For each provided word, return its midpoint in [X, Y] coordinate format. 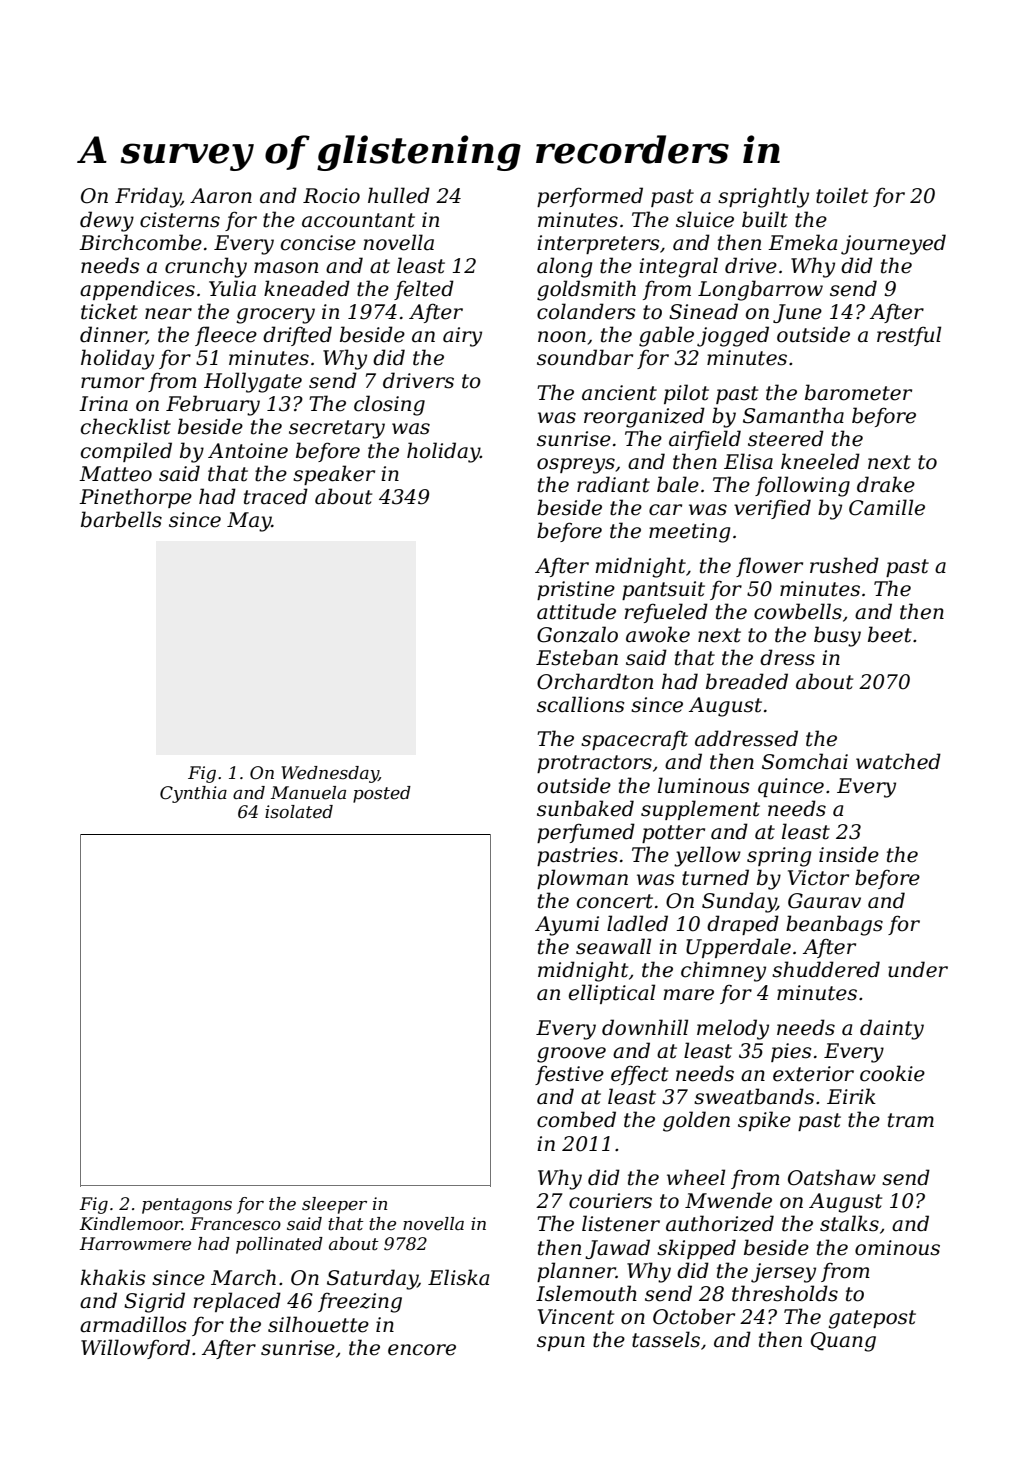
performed [590, 197]
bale [678, 484]
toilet [842, 195]
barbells [121, 519]
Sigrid [154, 1302]
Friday [148, 197]
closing [389, 405]
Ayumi [567, 926]
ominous [897, 1248]
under [918, 969]
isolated [299, 812]
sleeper [334, 1205]
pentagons [187, 1206]
